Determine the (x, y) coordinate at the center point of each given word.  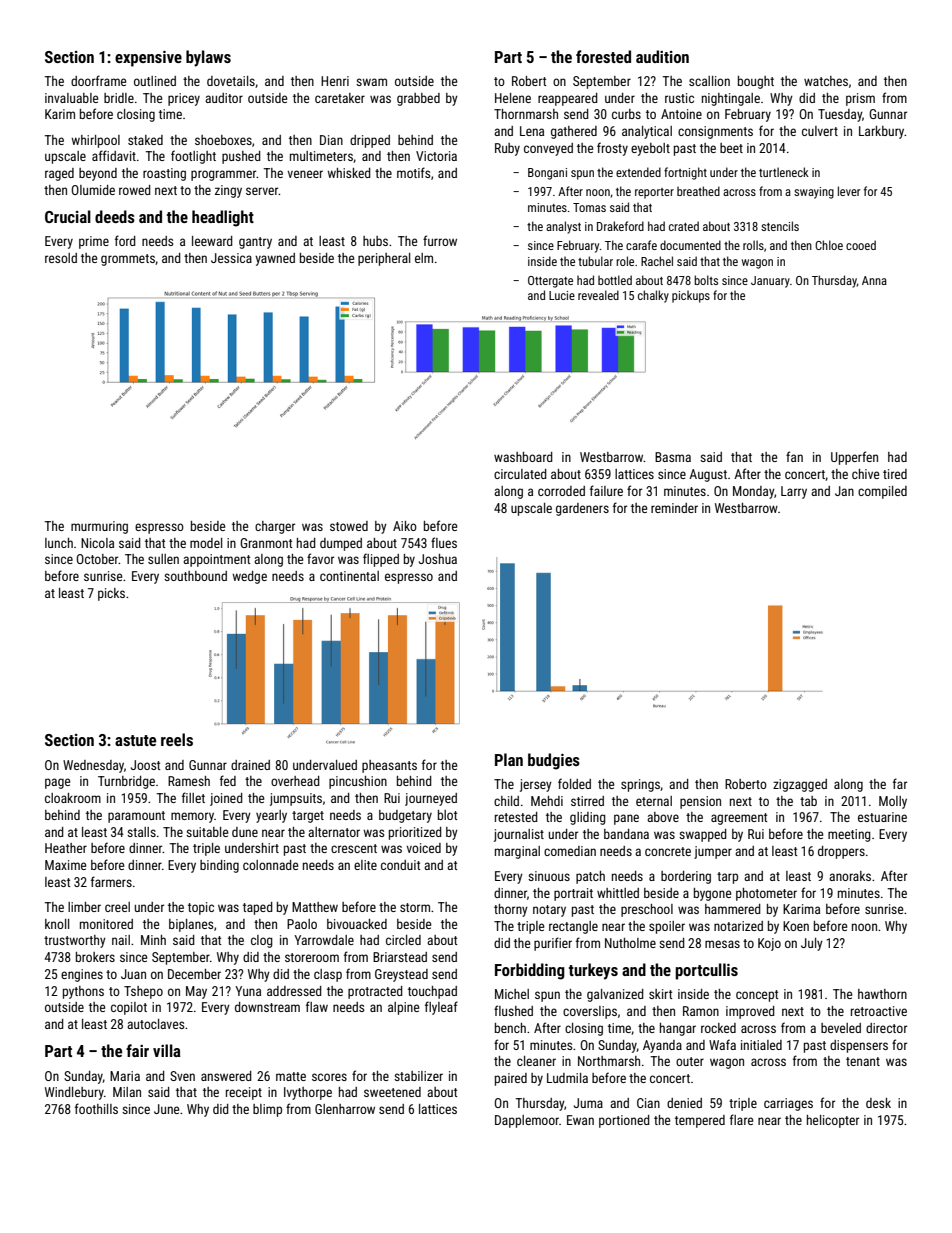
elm (424, 258)
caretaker (340, 98)
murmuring (99, 527)
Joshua (438, 559)
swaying (814, 193)
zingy (228, 191)
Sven (182, 1076)
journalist (519, 835)
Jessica (231, 258)
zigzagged (800, 785)
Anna (874, 280)
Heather (66, 848)
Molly (893, 802)
